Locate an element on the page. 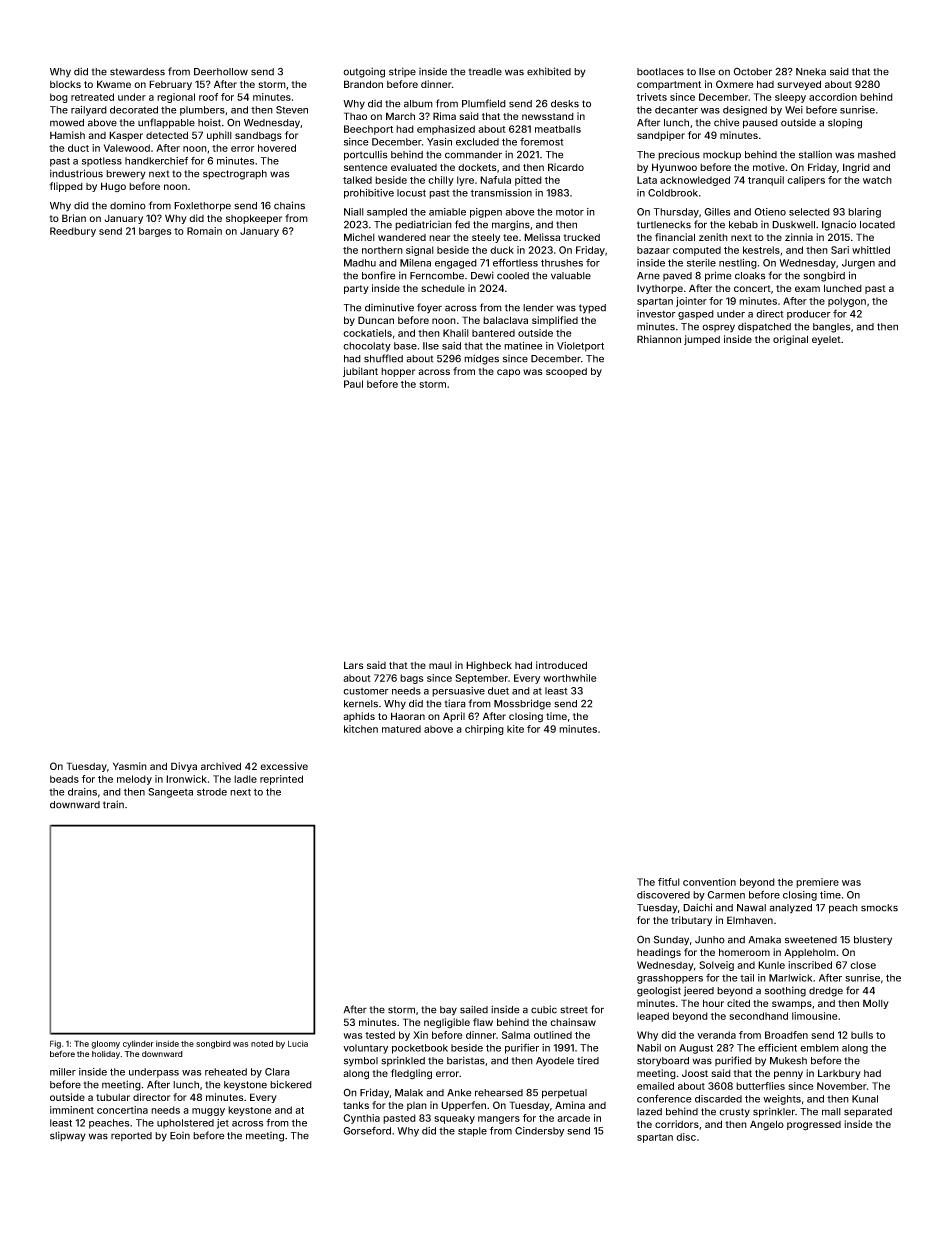  decanter is located at coordinates (676, 110).
